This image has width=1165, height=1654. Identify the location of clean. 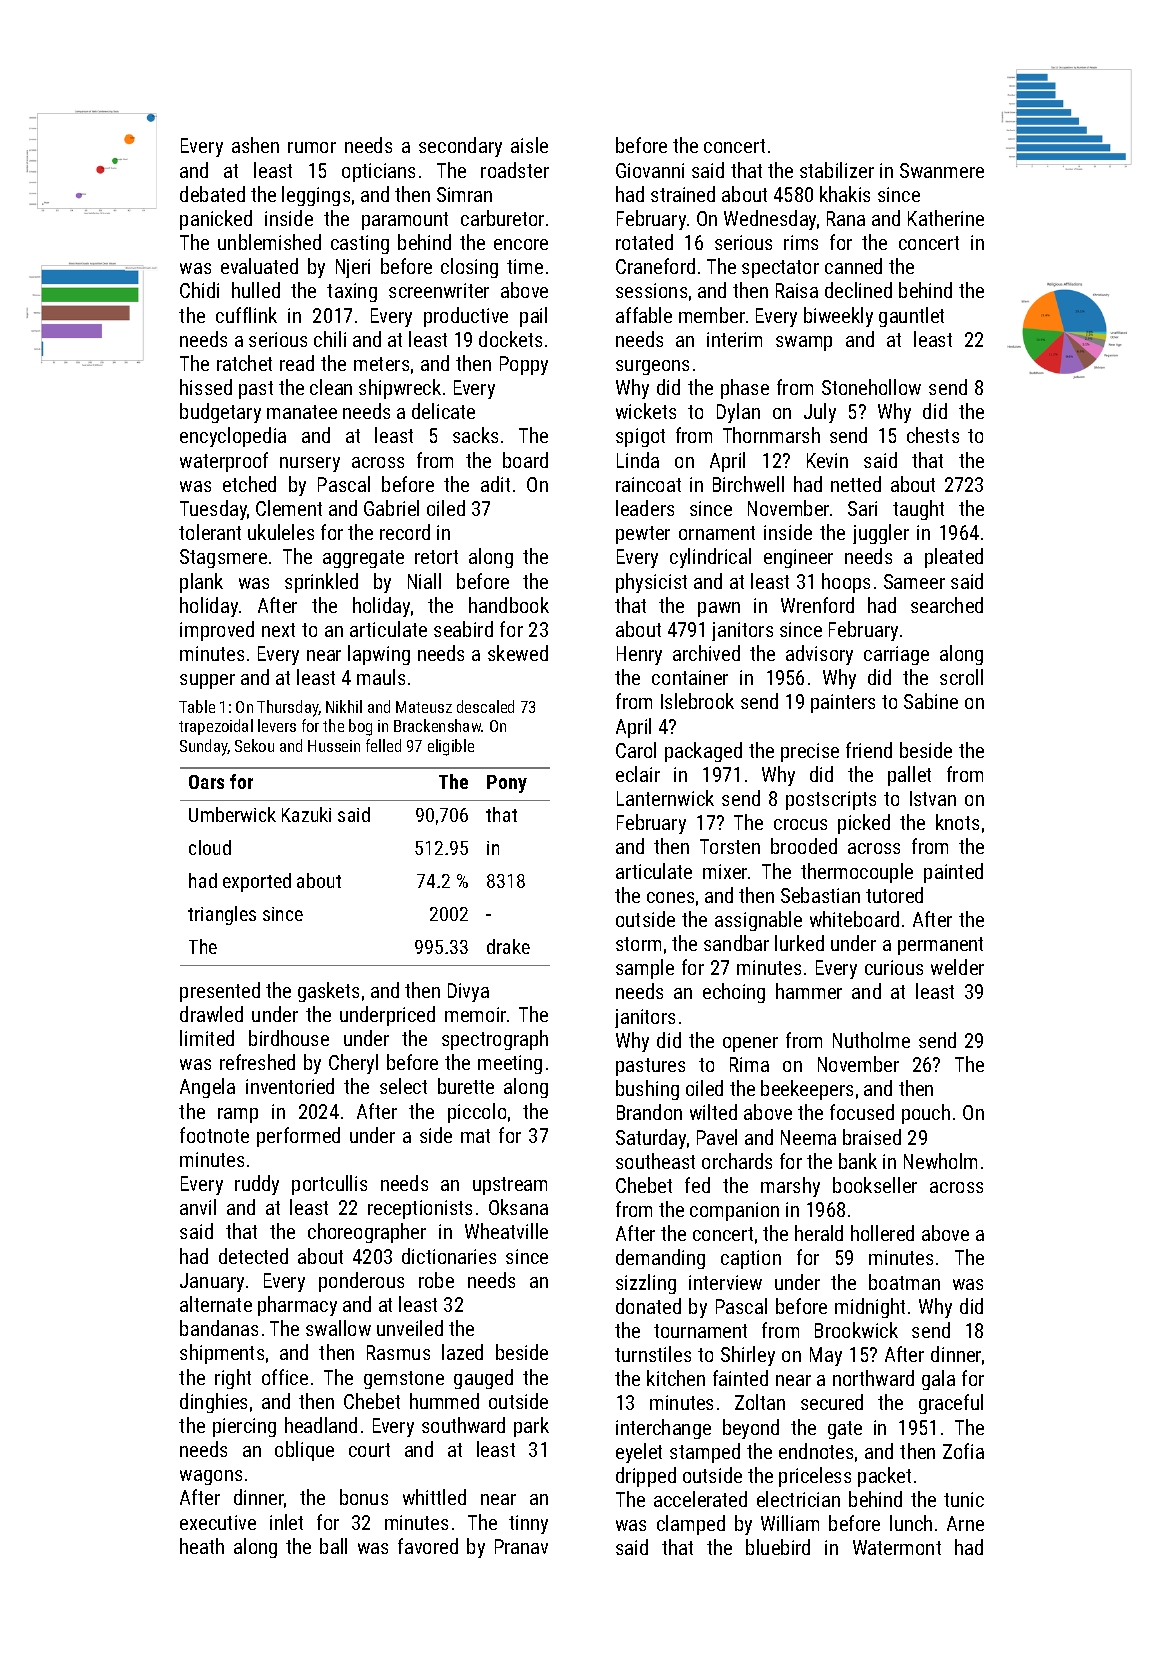
(331, 387).
